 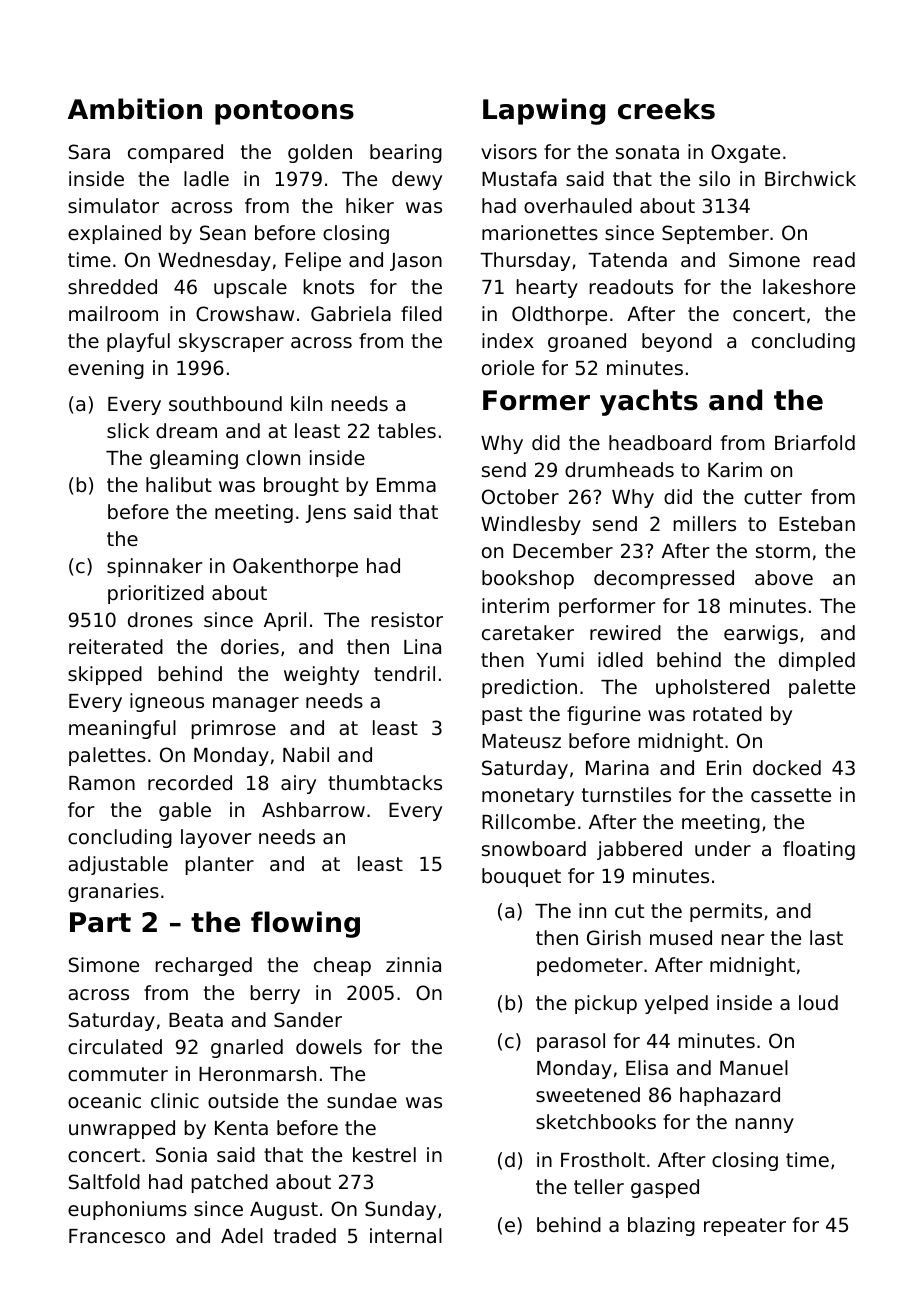 I want to click on October, so click(x=520, y=496).
